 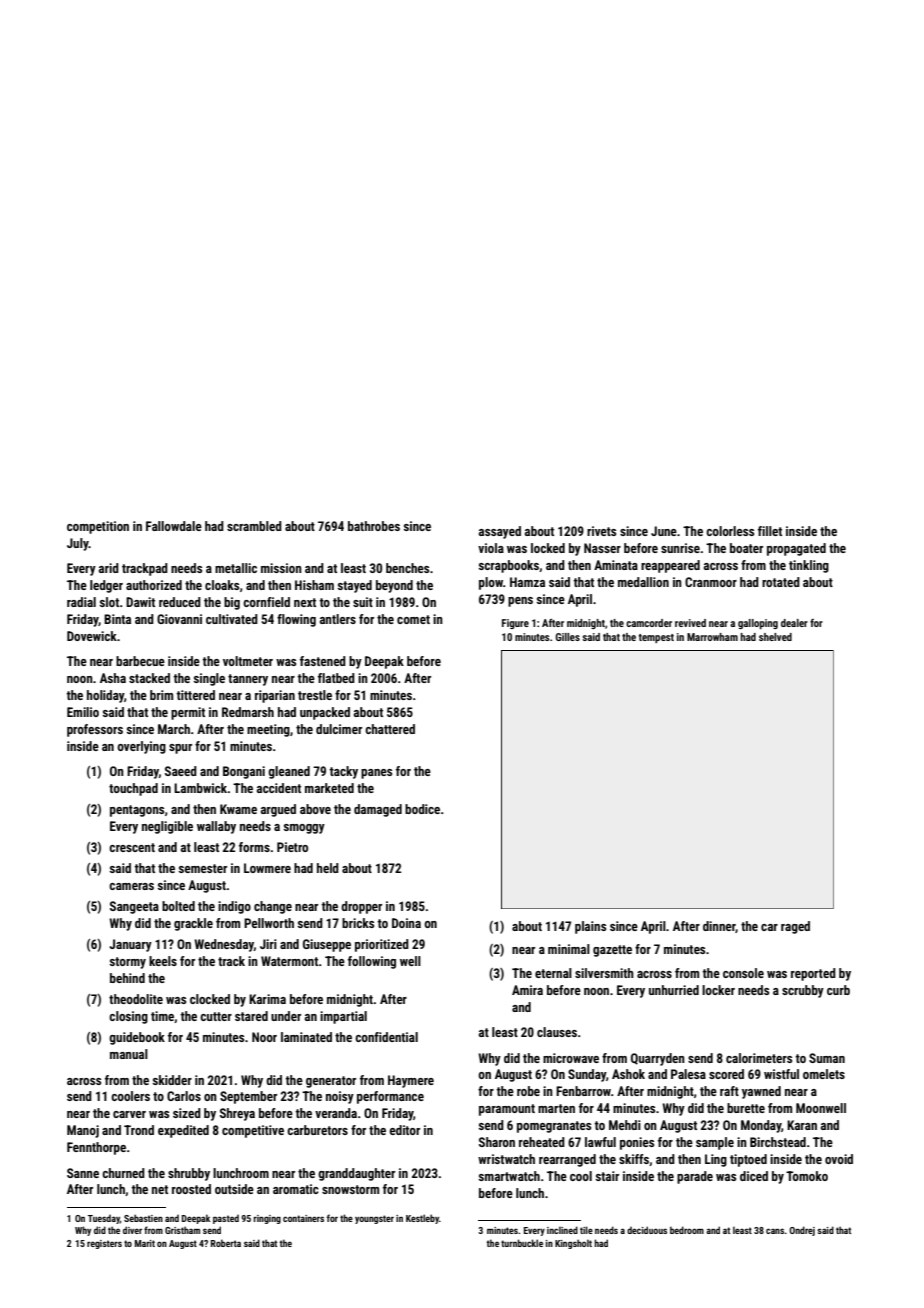 I want to click on ringing, so click(x=267, y=1219).
